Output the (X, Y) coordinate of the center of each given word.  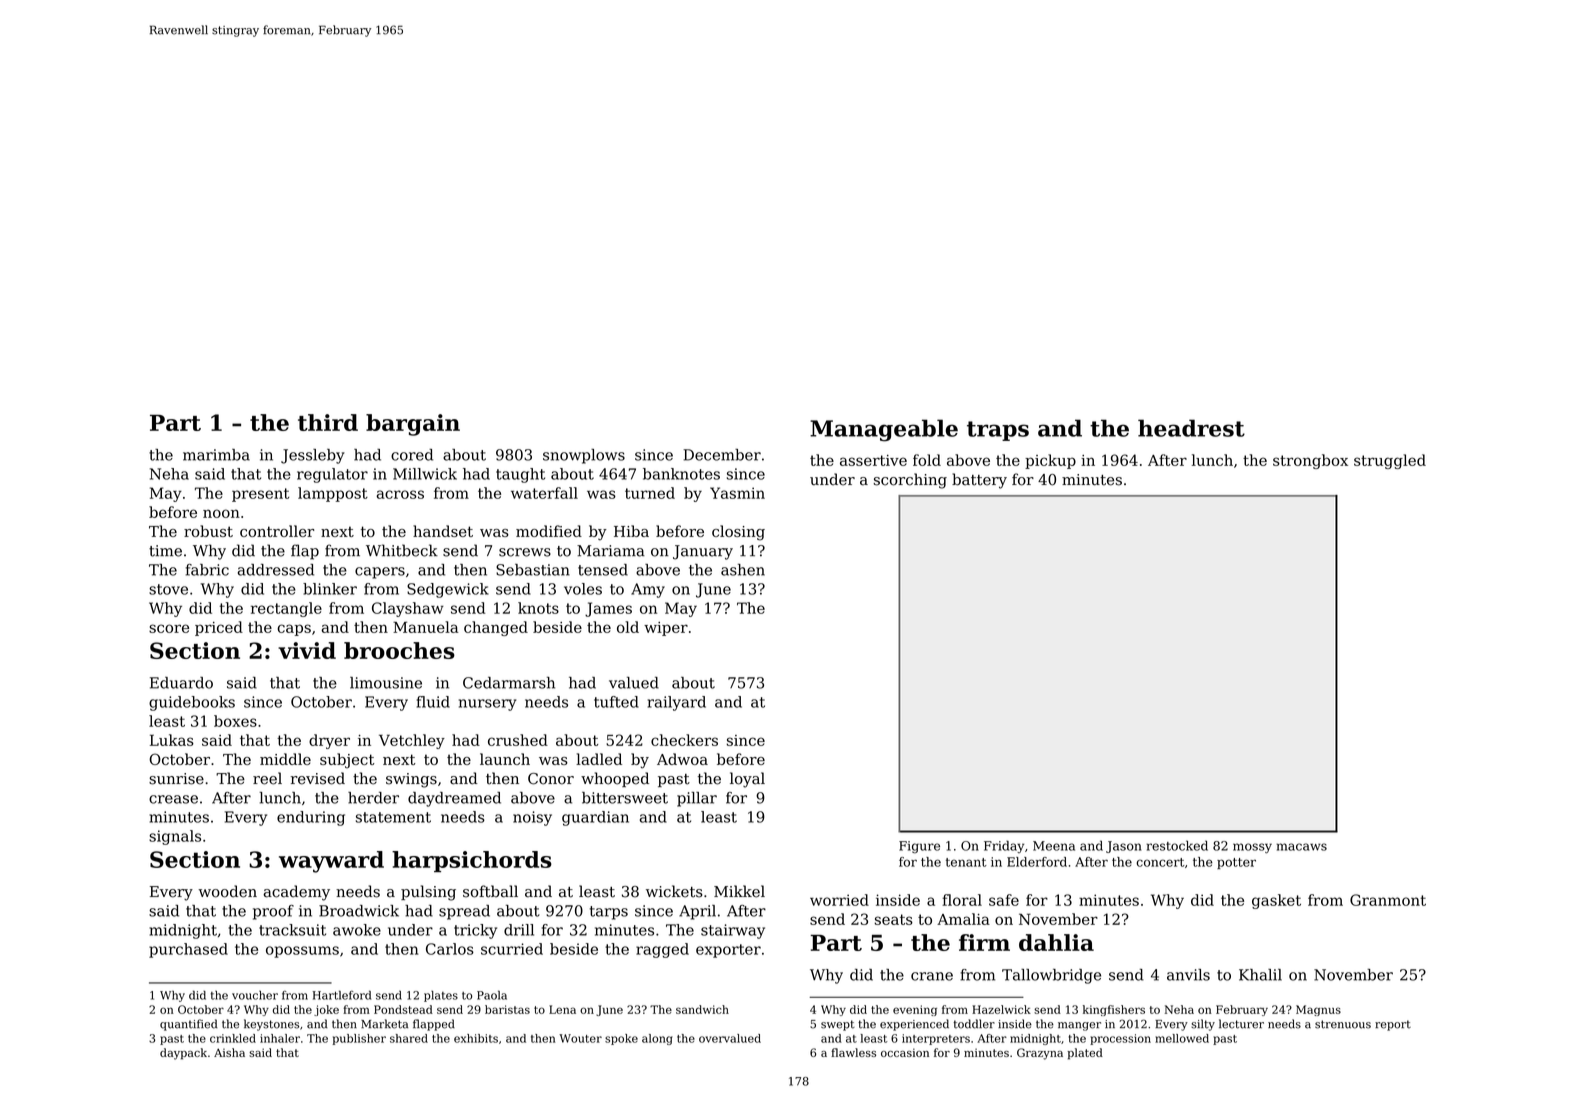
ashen (743, 570)
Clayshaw (408, 609)
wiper (666, 629)
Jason (1123, 847)
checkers (684, 740)
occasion (905, 1052)
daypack (183, 1054)
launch (505, 759)
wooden (227, 891)
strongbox (1310, 461)
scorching (910, 481)
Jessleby (313, 456)
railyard (677, 703)
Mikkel (739, 891)
